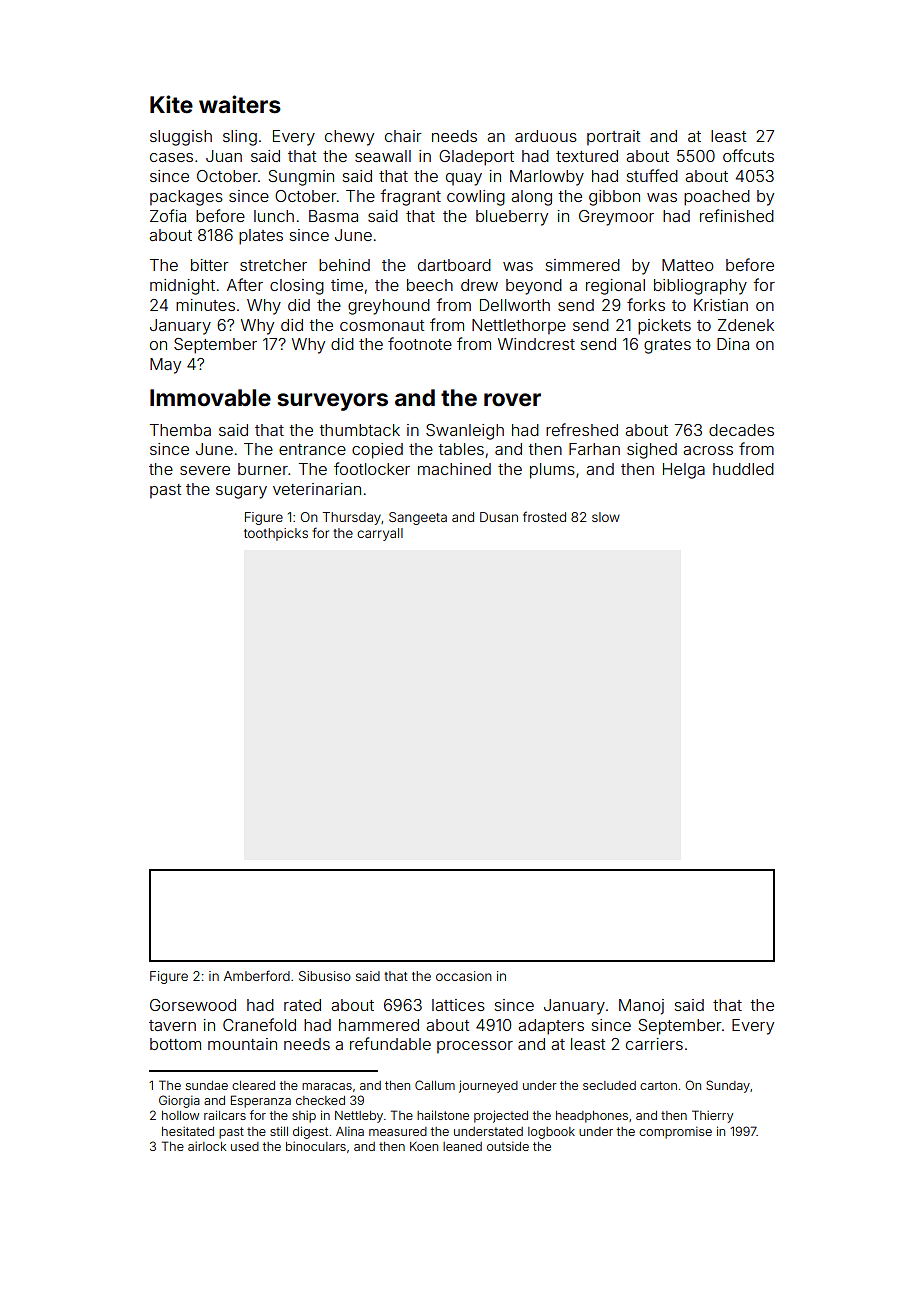 The image size is (924, 1311). What do you see at coordinates (179, 1101) in the page?
I see `Giorgia` at bounding box center [179, 1101].
